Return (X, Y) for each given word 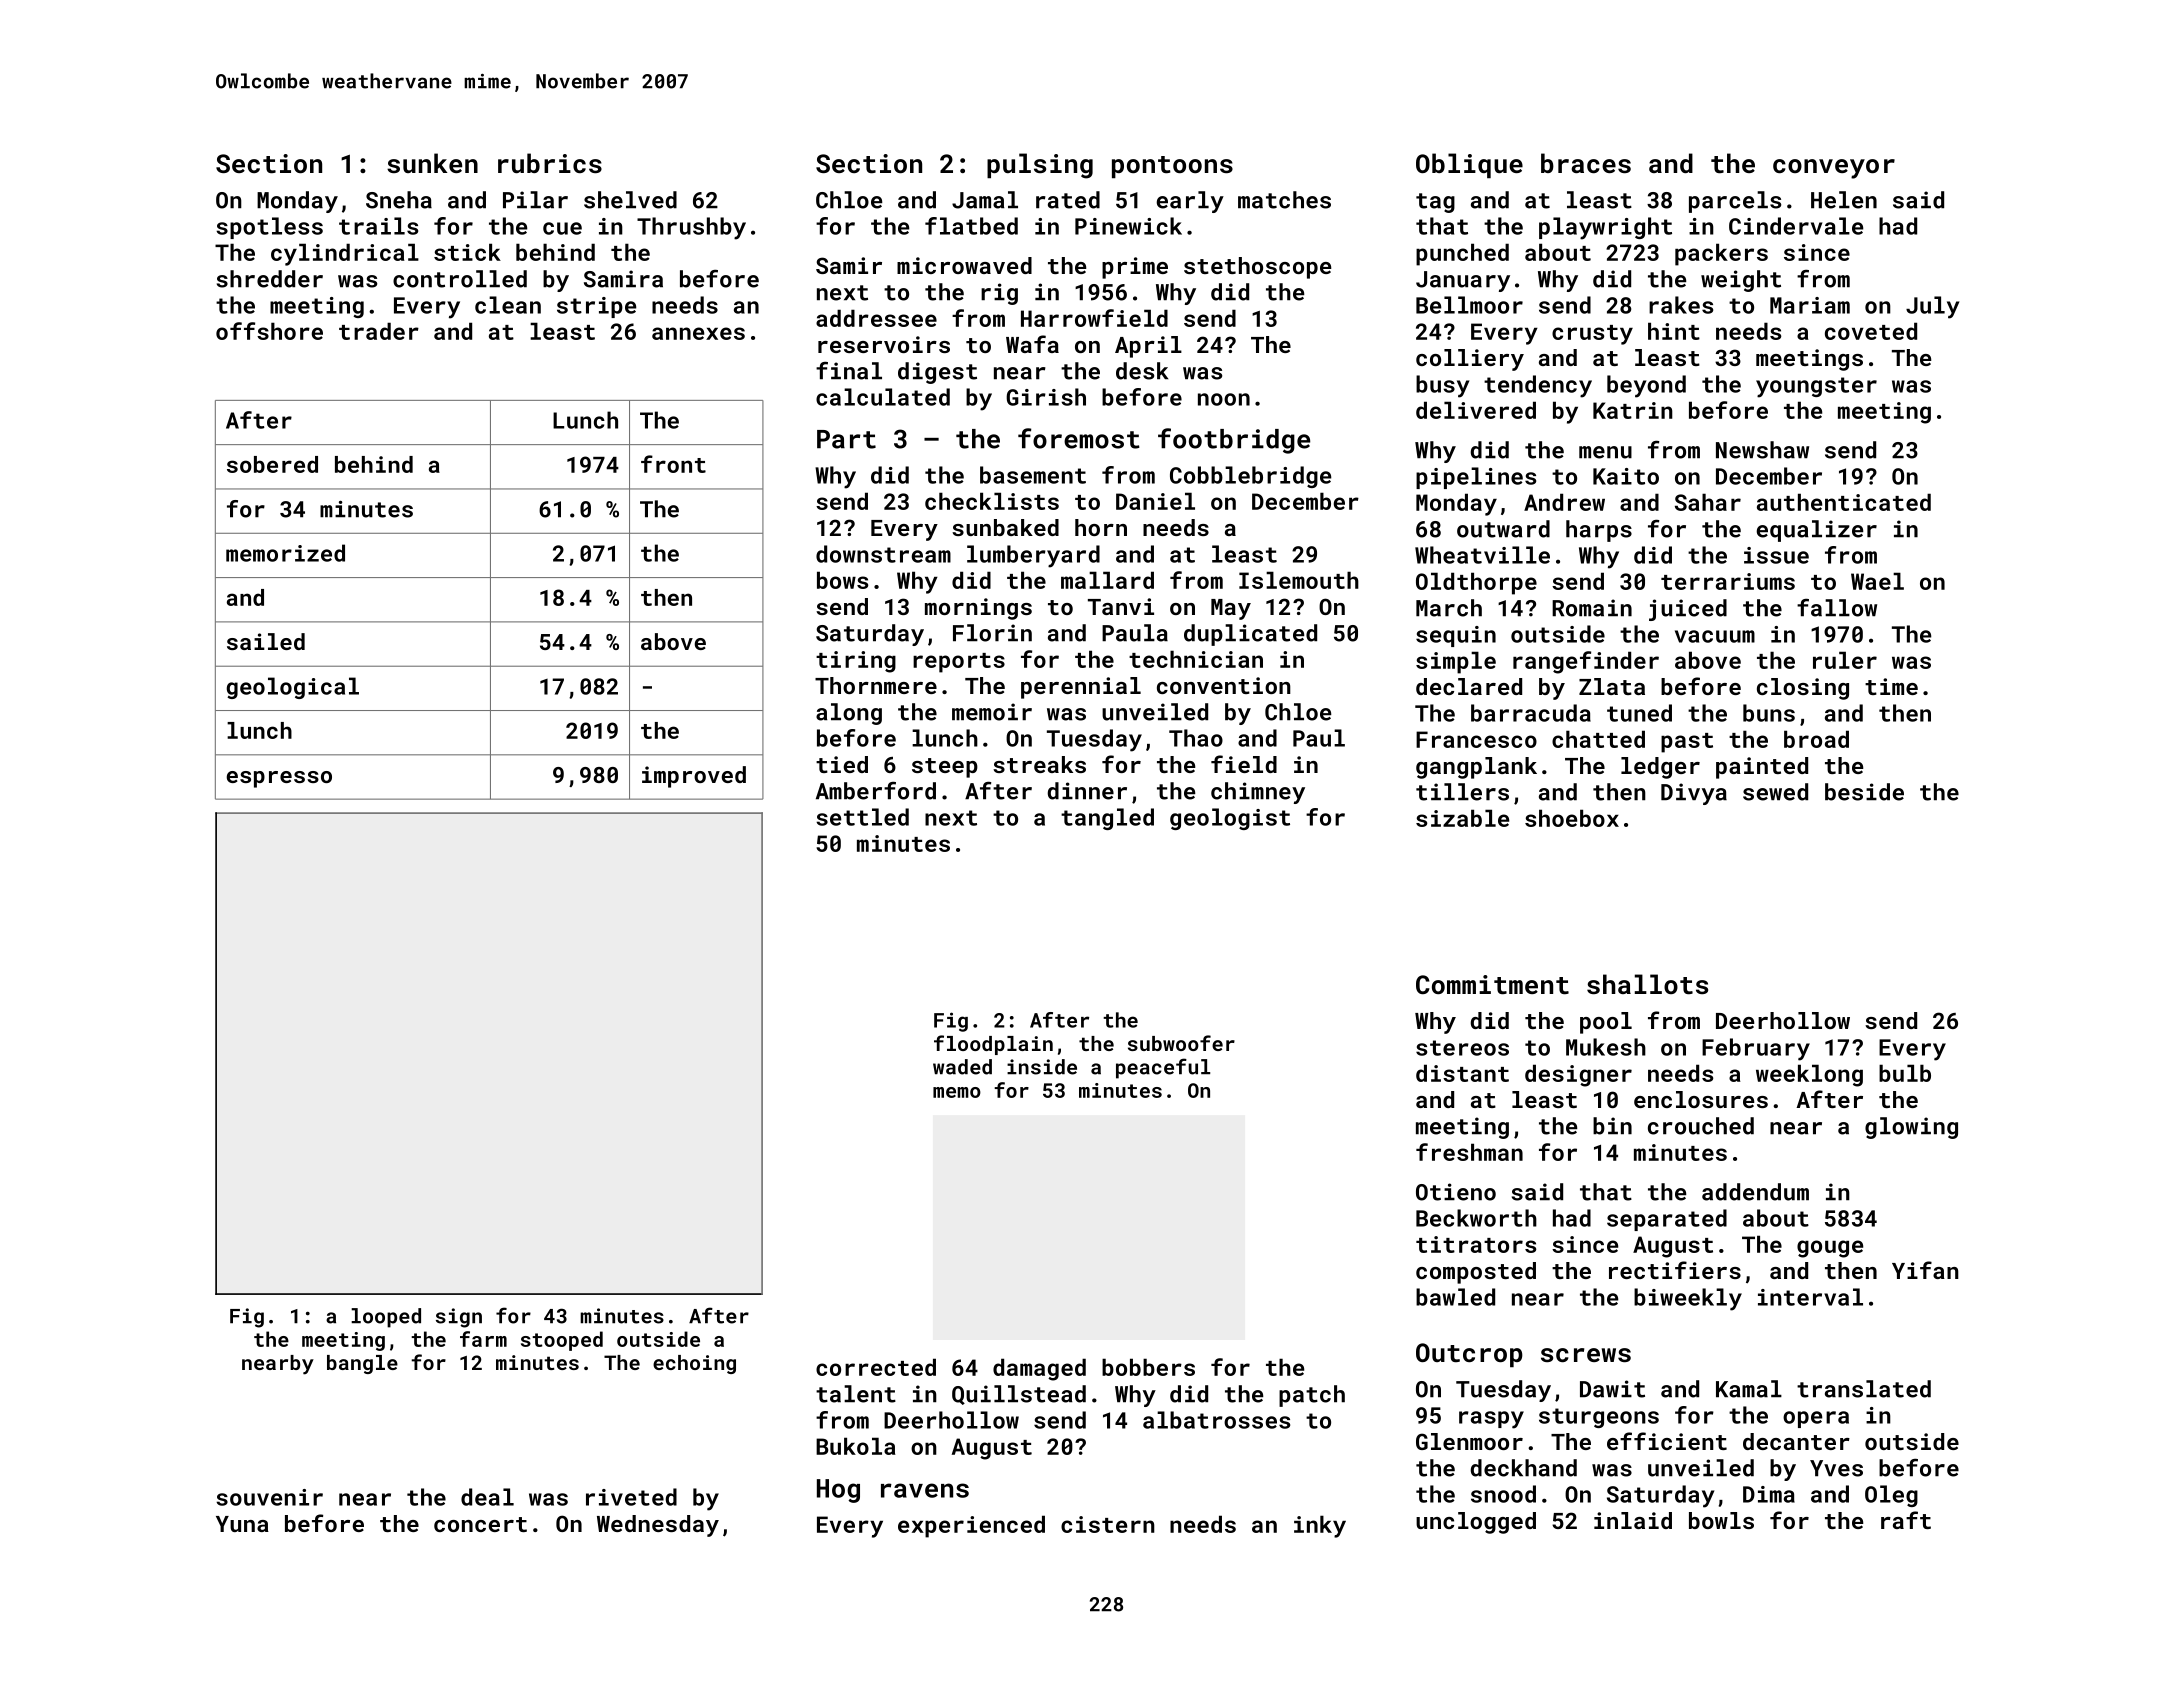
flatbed (971, 226)
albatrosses (1216, 1420)
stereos (1462, 1048)
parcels (1735, 202)
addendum (1755, 1192)
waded (962, 1067)
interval (1810, 1297)
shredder (270, 279)
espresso (279, 779)
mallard (1107, 580)
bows (842, 580)
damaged (1039, 1369)
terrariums (1728, 581)
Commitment (1492, 985)
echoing (694, 1364)
